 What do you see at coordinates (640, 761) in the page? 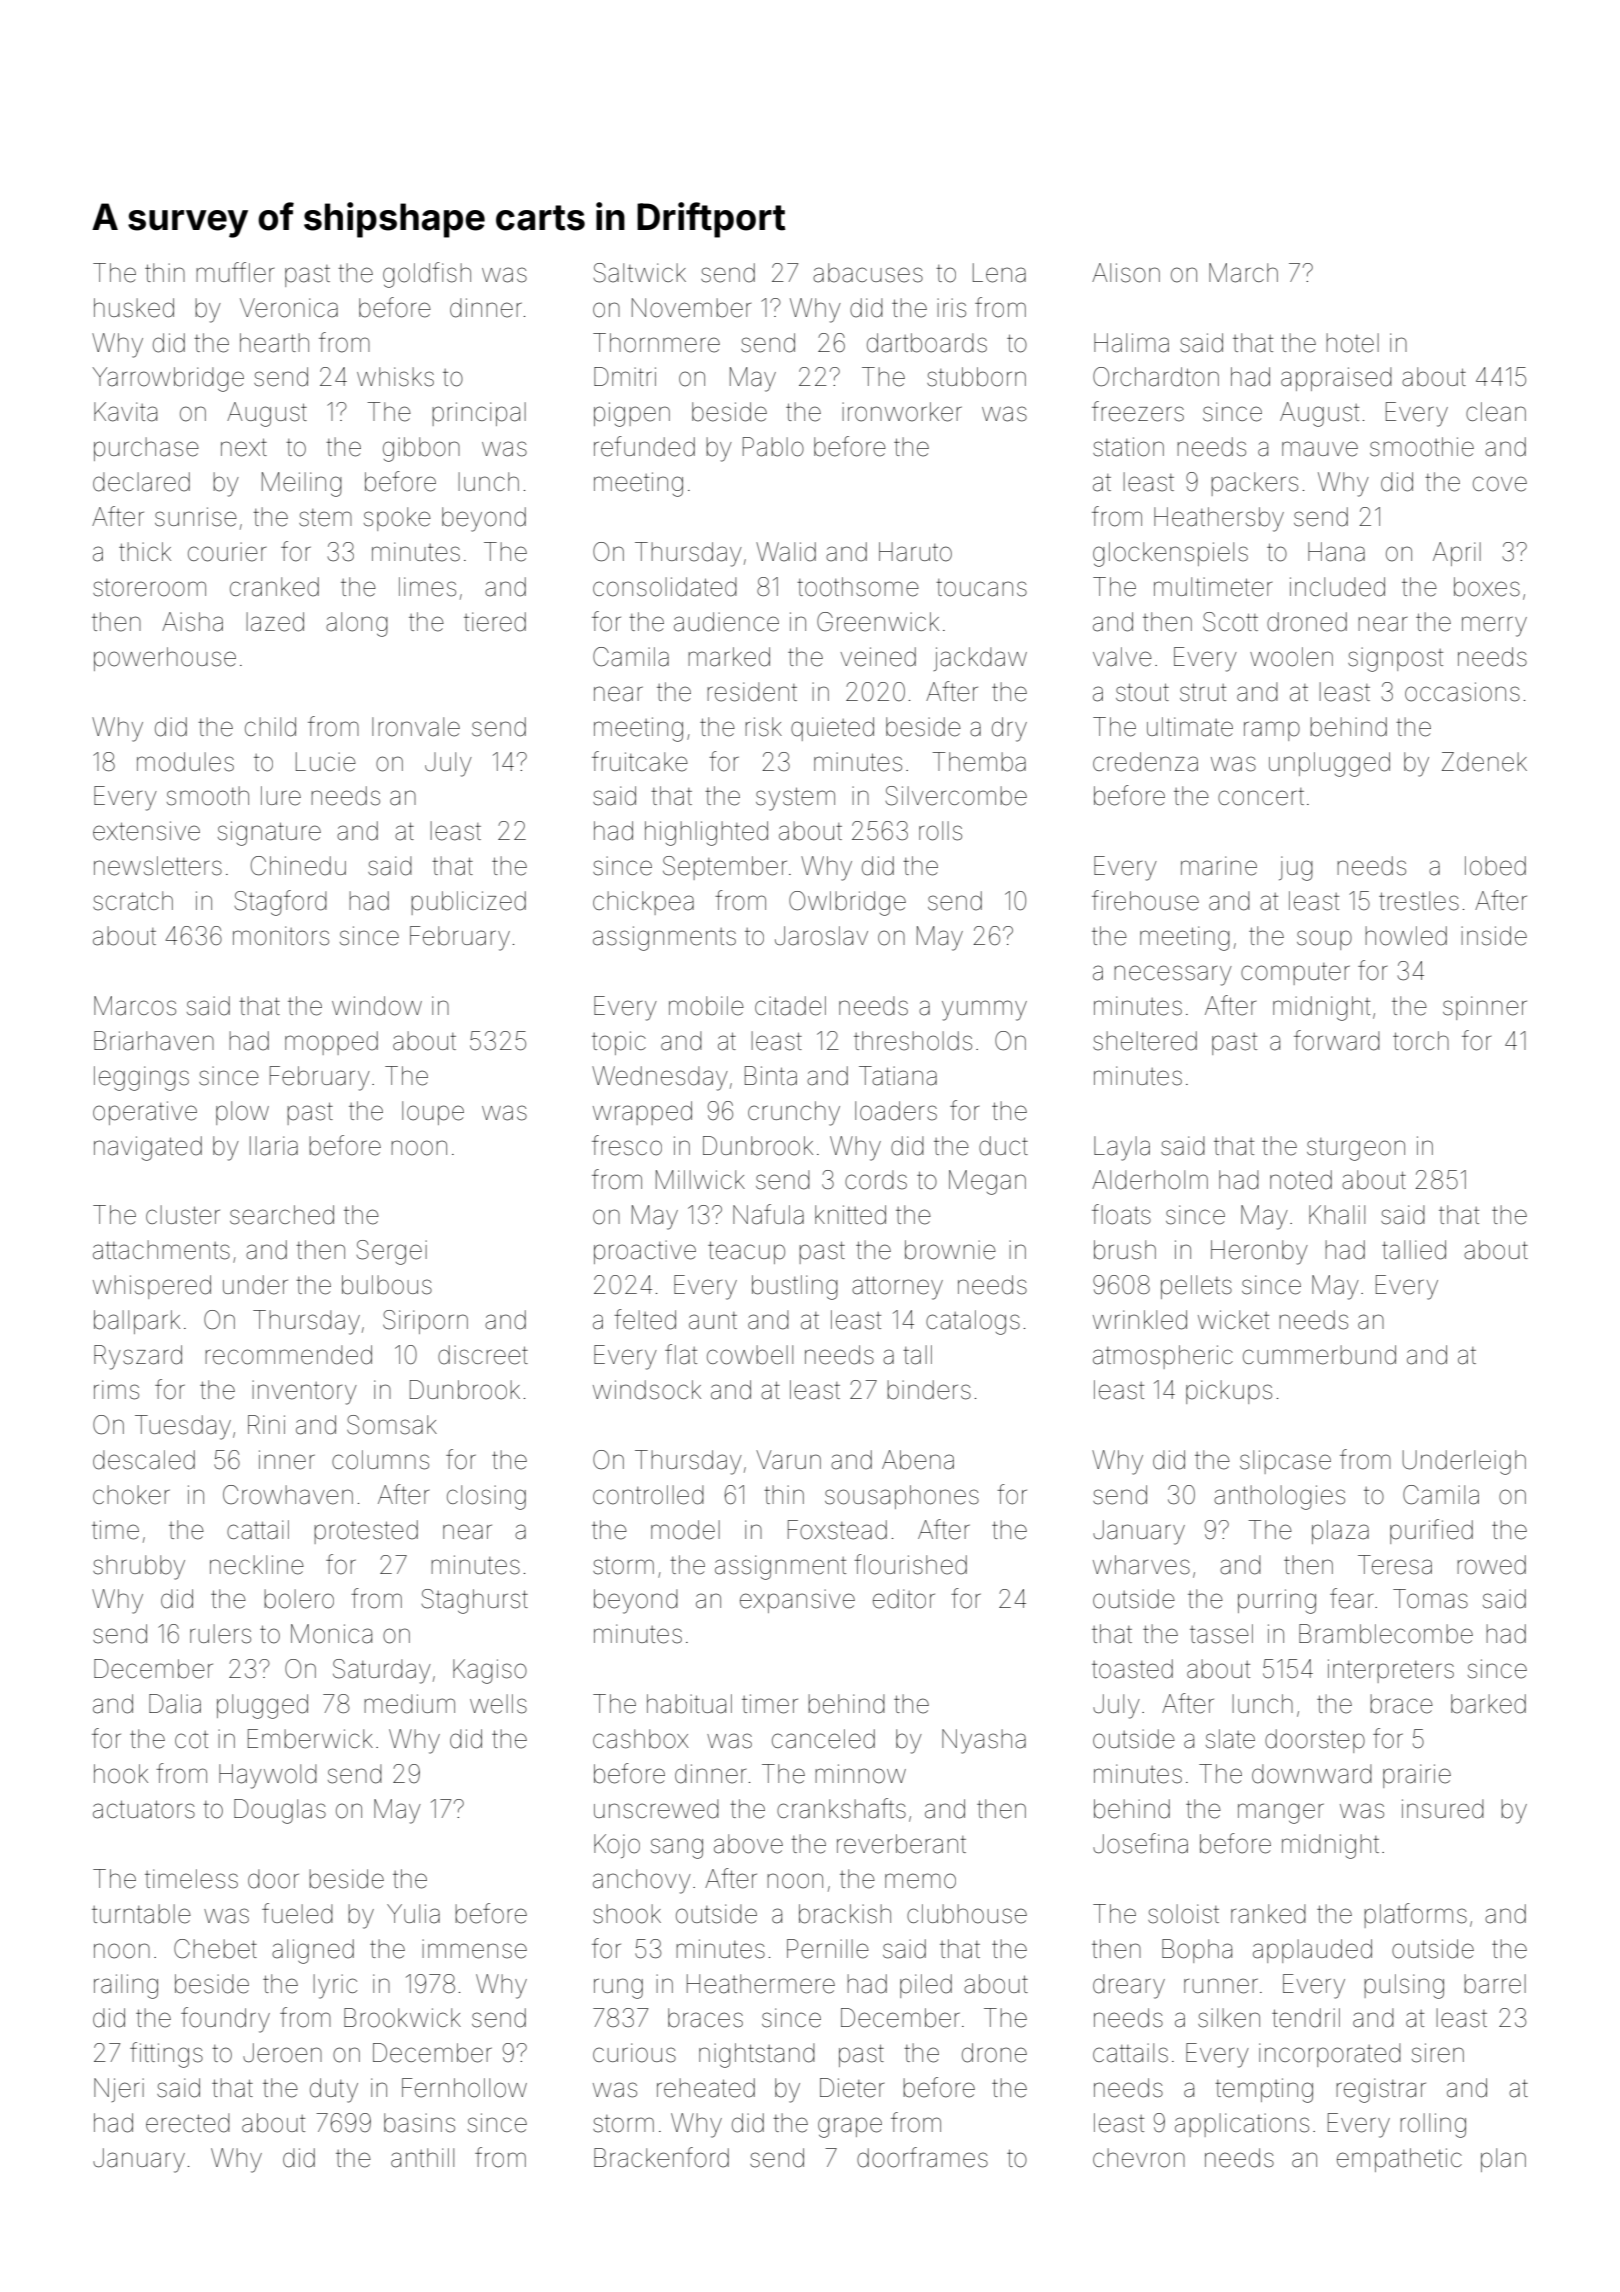
I see `fruitcake` at bounding box center [640, 761].
